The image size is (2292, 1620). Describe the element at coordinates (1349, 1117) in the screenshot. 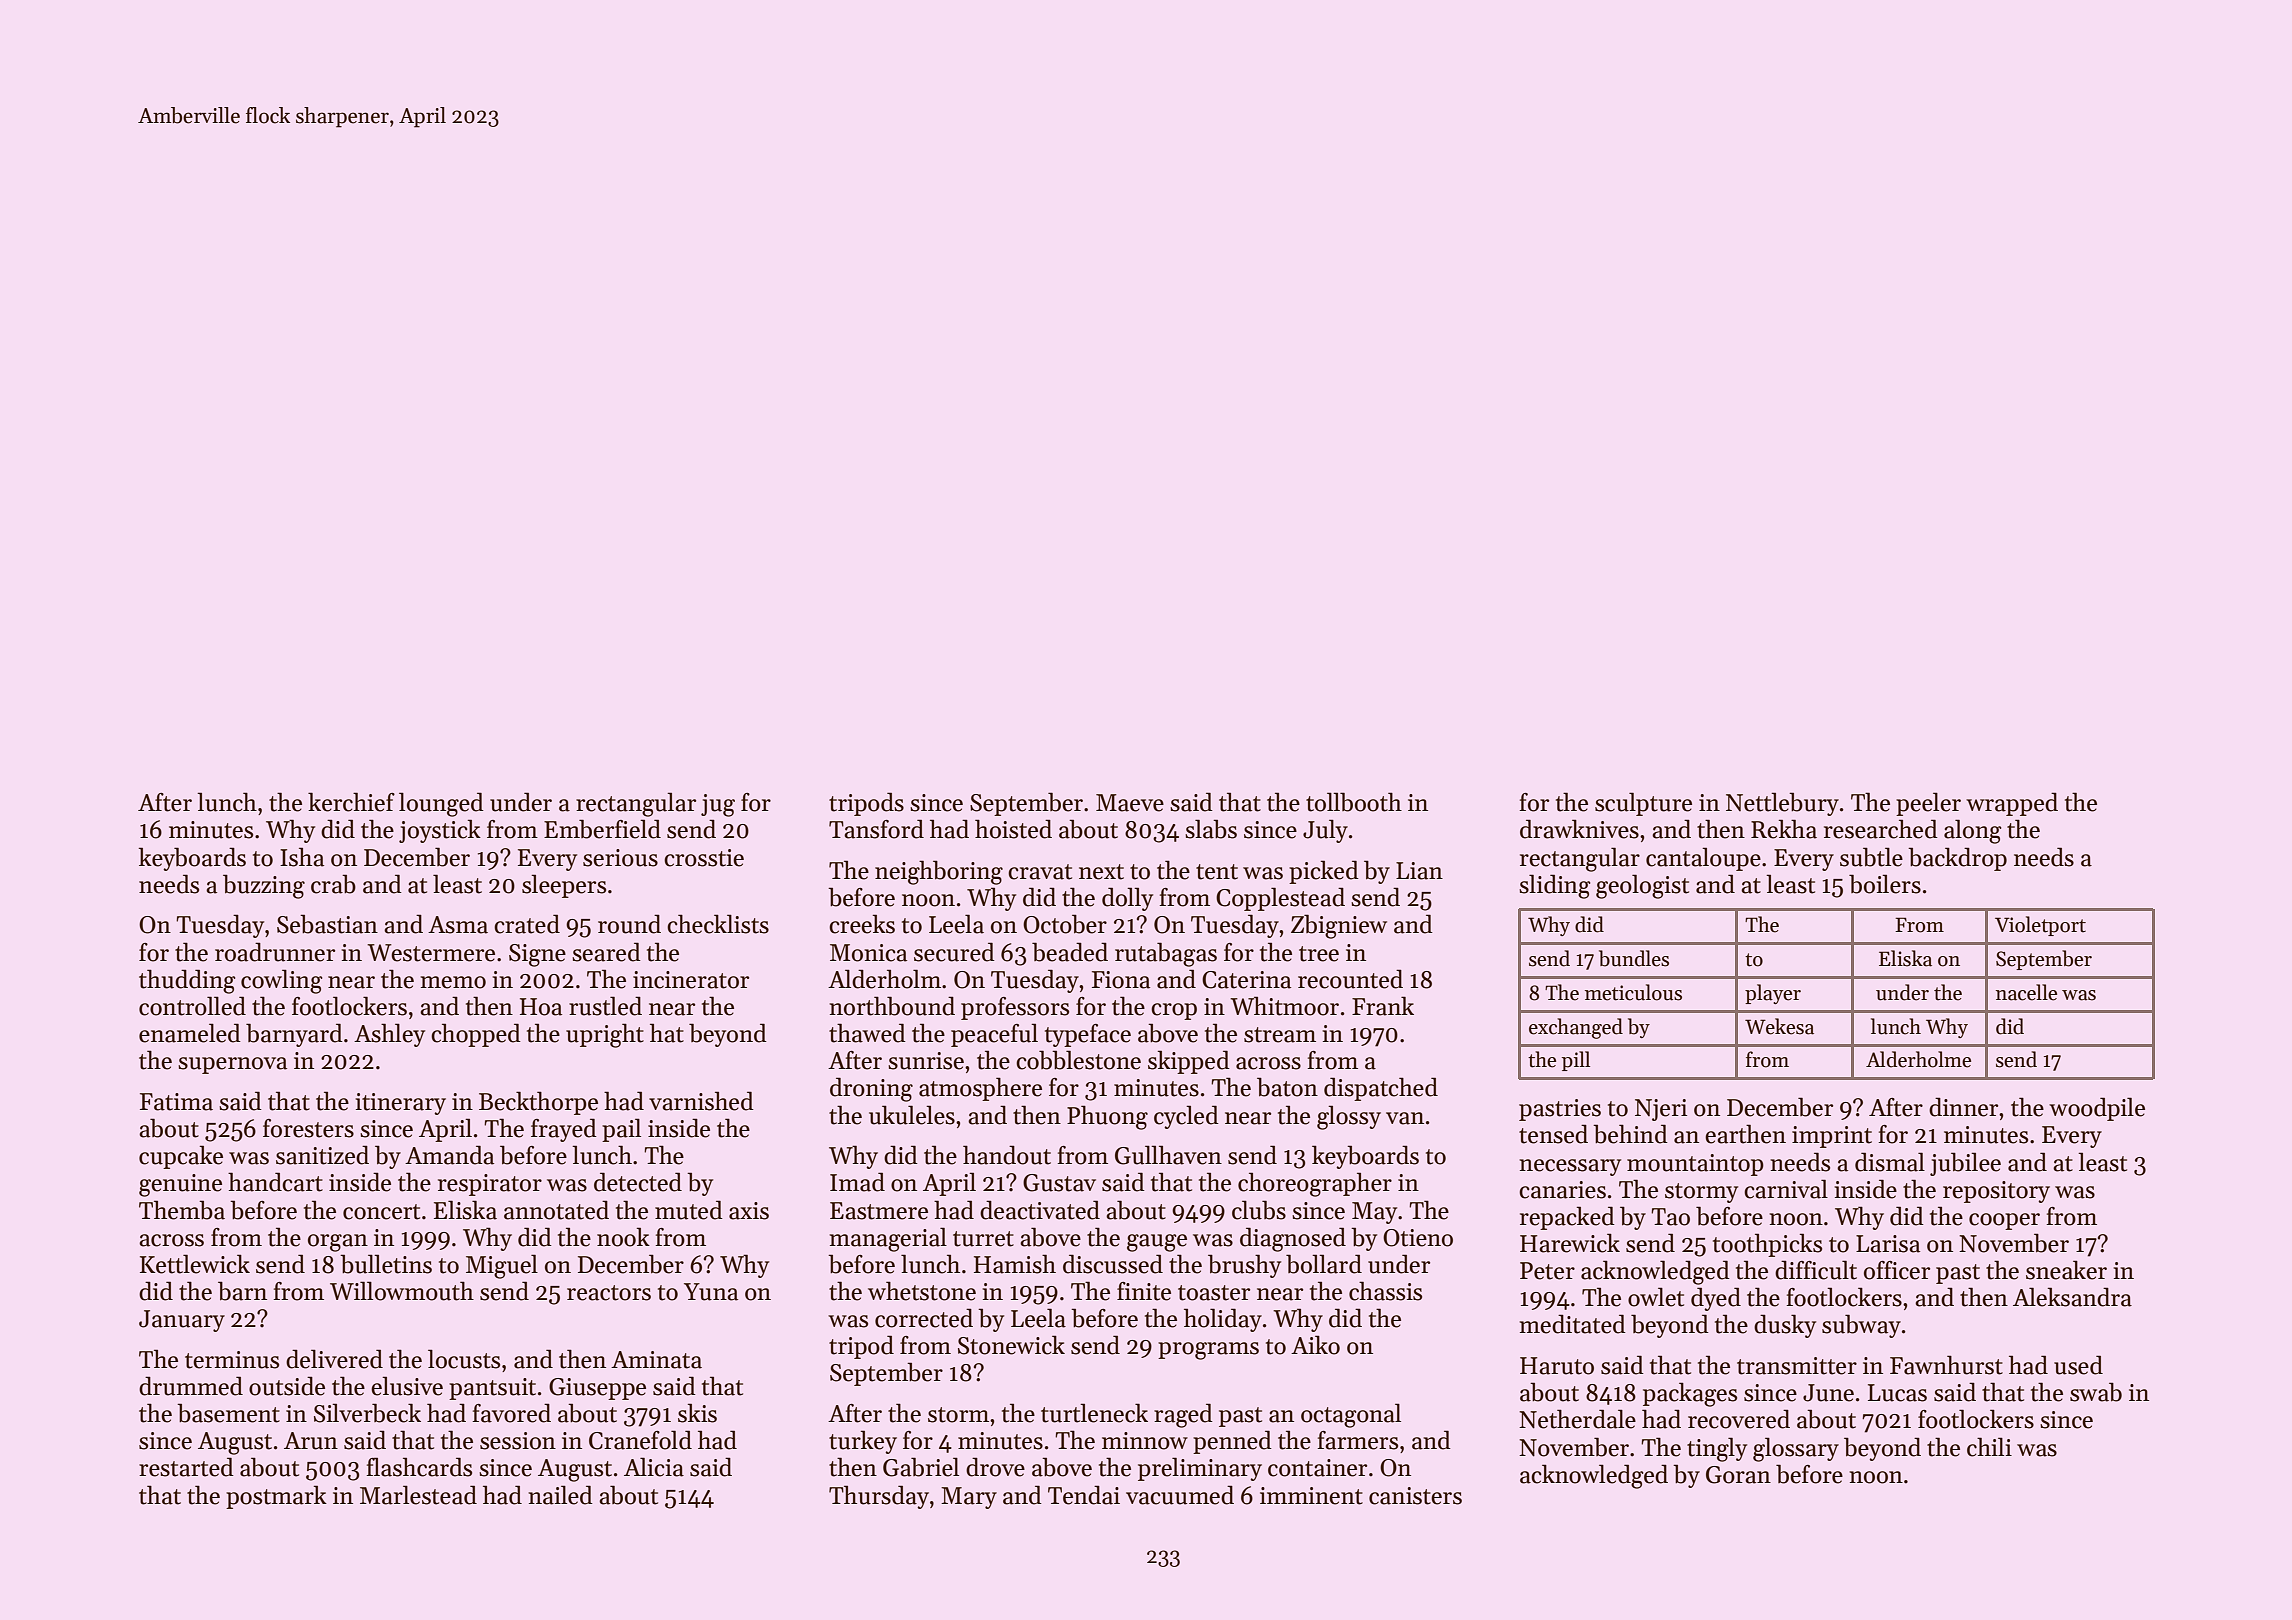

I see `glossy` at that location.
